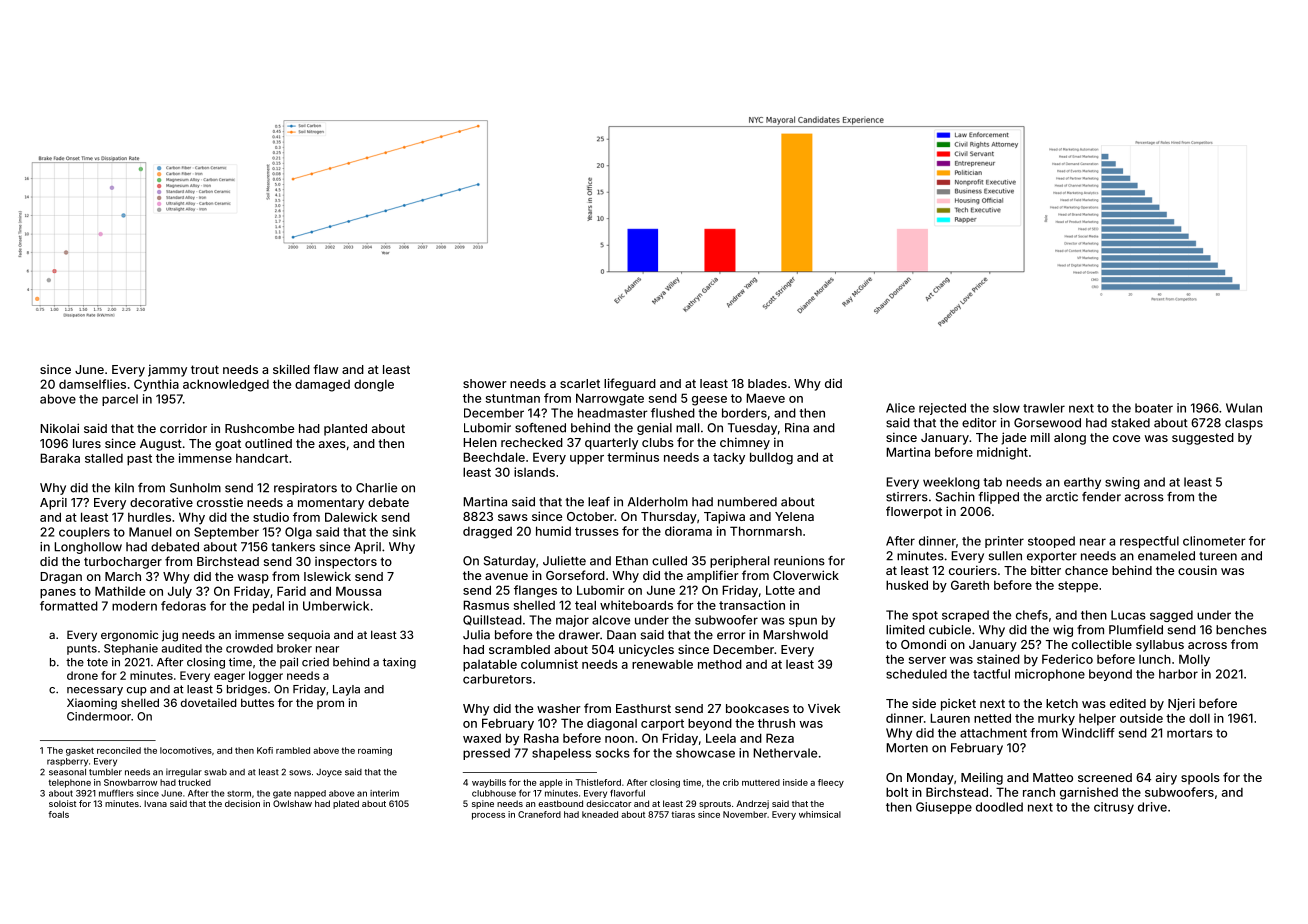 This document has height=924, width=1308. What do you see at coordinates (767, 383) in the document?
I see `blades` at bounding box center [767, 383].
